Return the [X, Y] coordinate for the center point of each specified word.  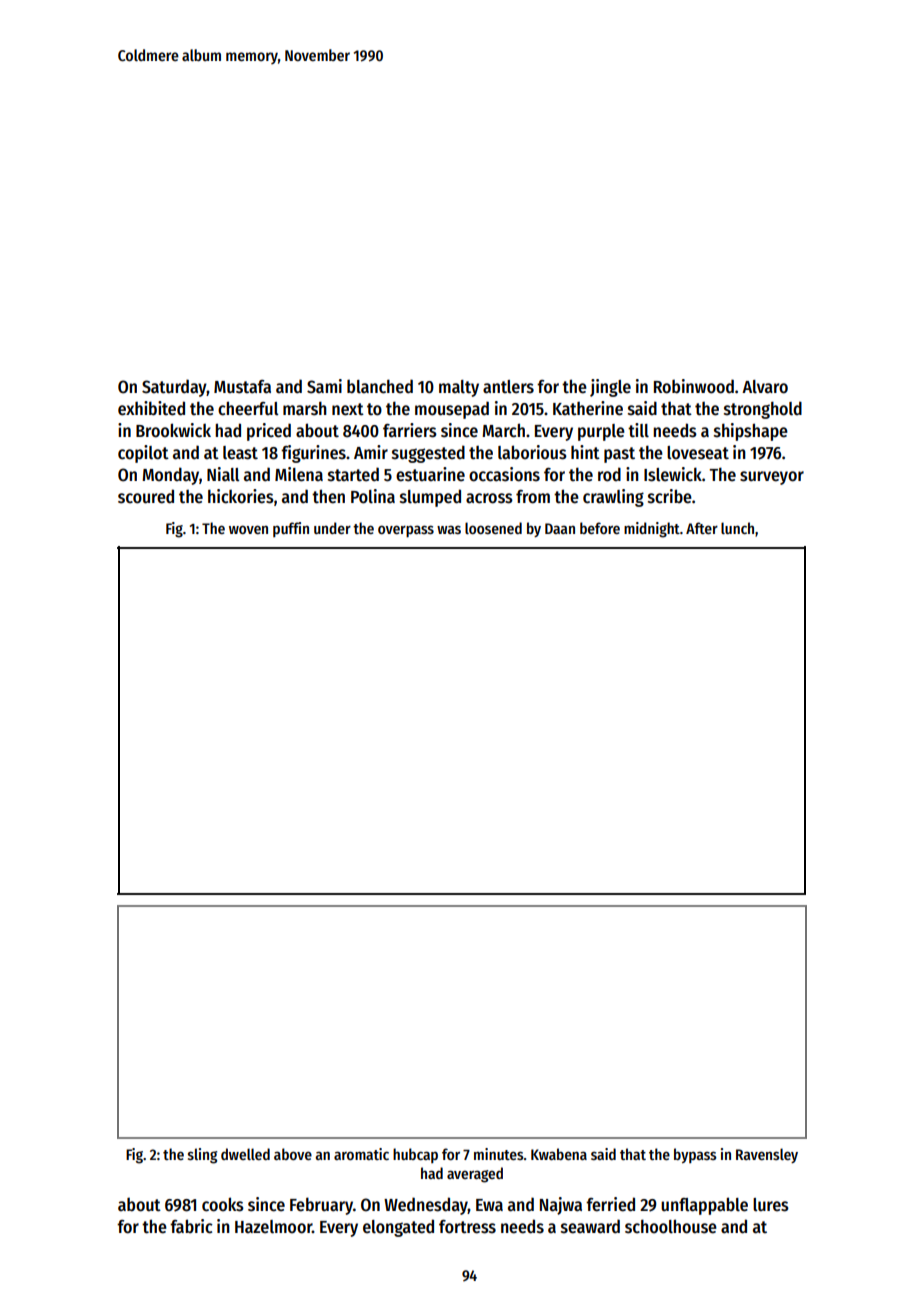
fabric [191, 1226]
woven [248, 529]
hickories [241, 496]
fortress [467, 1227]
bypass [695, 1155]
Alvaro [765, 387]
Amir [371, 452]
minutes [499, 1154]
